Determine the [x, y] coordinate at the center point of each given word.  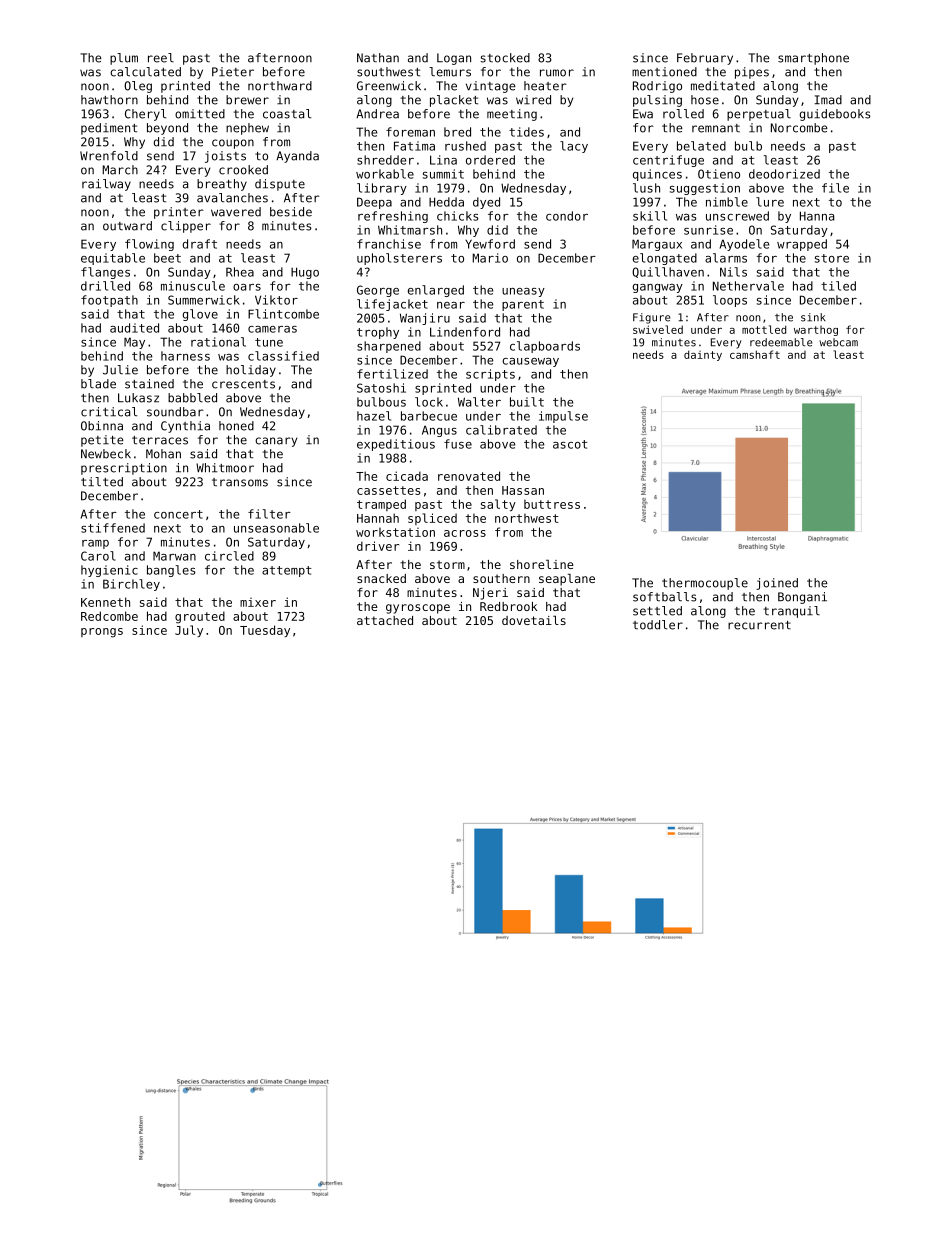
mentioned [664, 72]
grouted [200, 617]
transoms [240, 482]
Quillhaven [668, 272]
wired [533, 100]
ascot [570, 444]
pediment [109, 129]
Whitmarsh [410, 230]
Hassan [523, 490]
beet [167, 258]
